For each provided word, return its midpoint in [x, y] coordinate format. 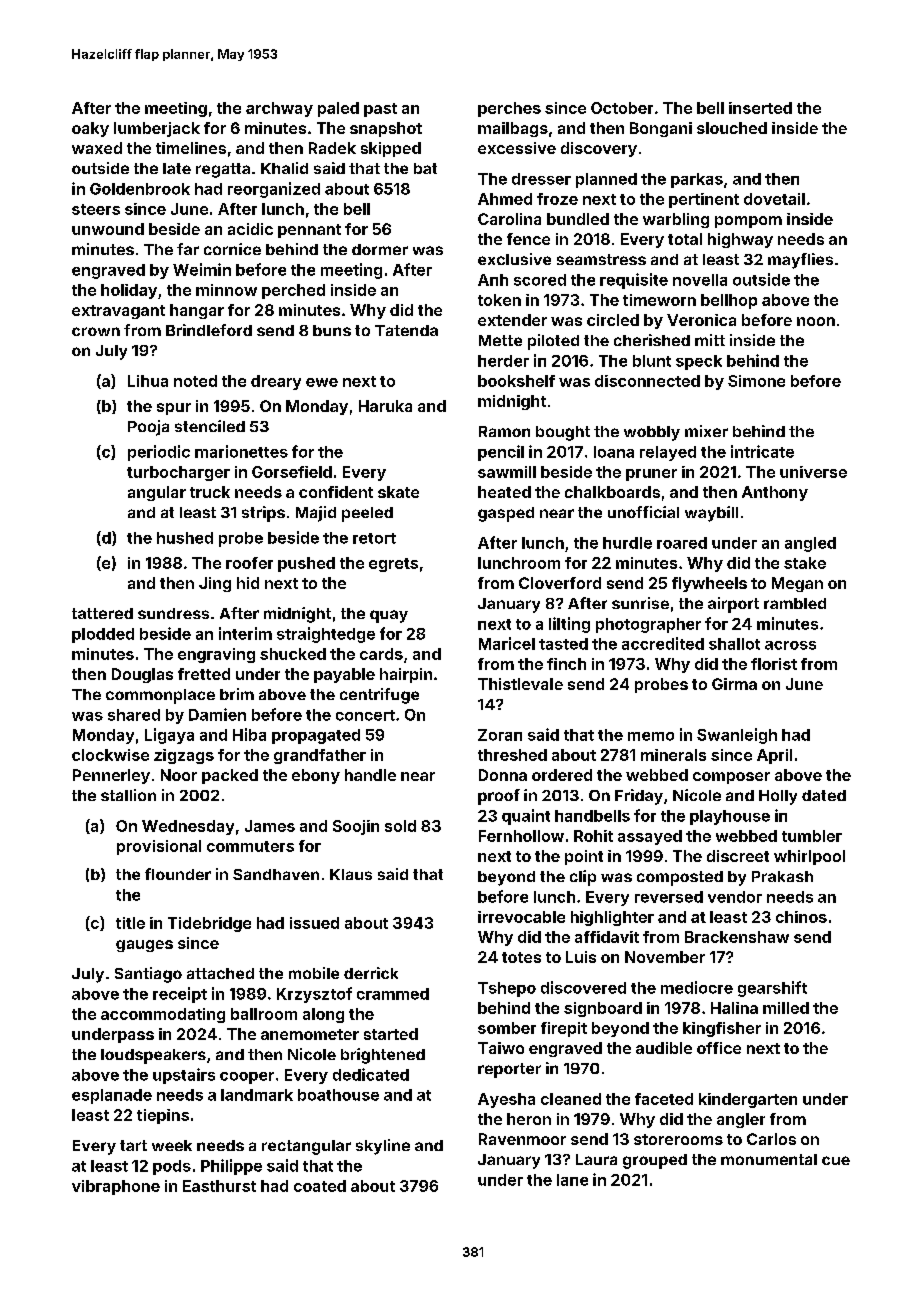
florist [774, 664]
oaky [90, 129]
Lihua [148, 381]
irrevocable [521, 917]
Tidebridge [209, 924]
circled [613, 320]
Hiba [249, 734]
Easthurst [219, 1186]
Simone [756, 381]
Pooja [148, 428]
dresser [541, 179]
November [665, 957]
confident [336, 492]
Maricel [507, 643]
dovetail [774, 199]
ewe [322, 382]
